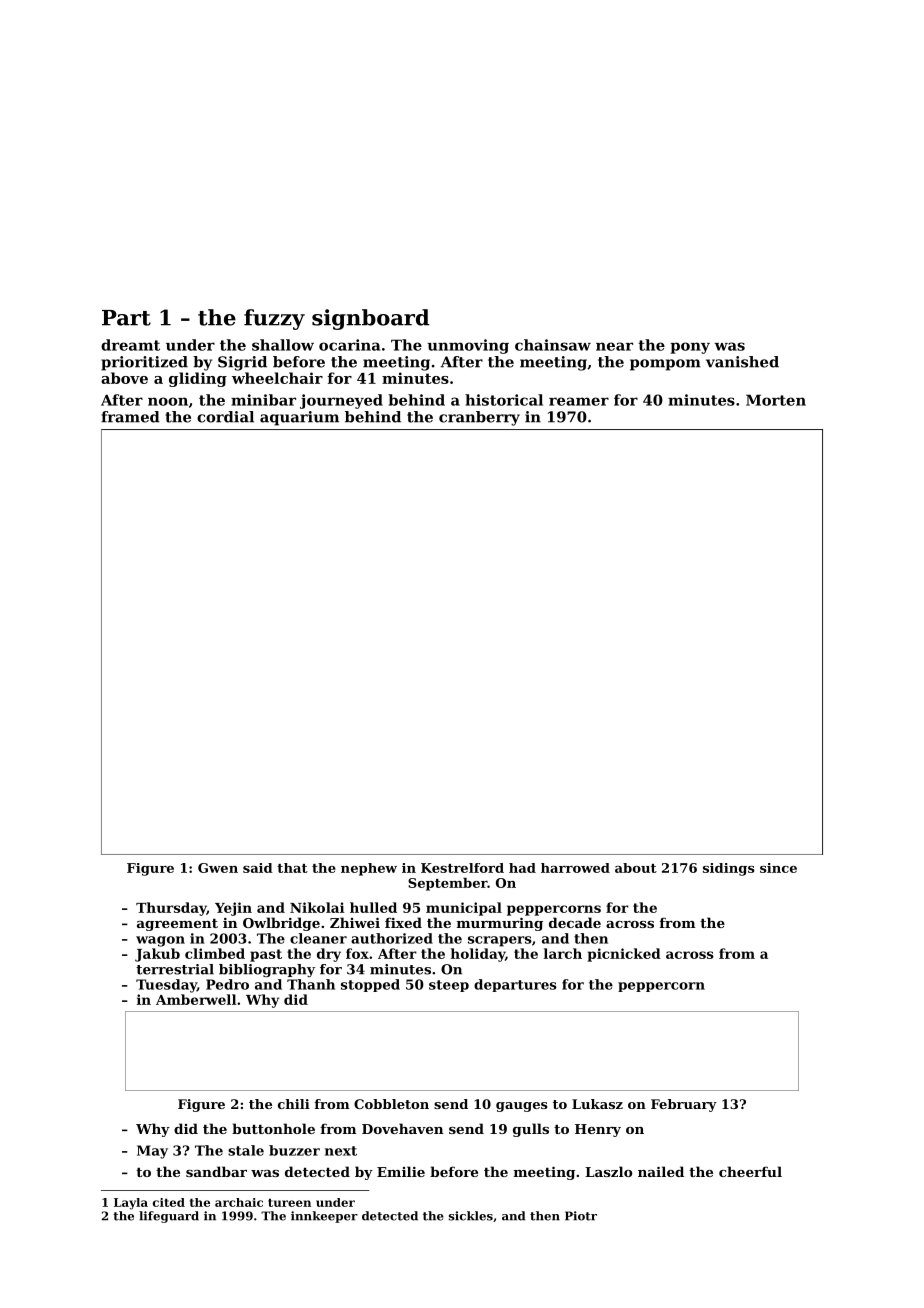 Image resolution: width=924 pixels, height=1308 pixels. I want to click on signboard, so click(371, 319).
